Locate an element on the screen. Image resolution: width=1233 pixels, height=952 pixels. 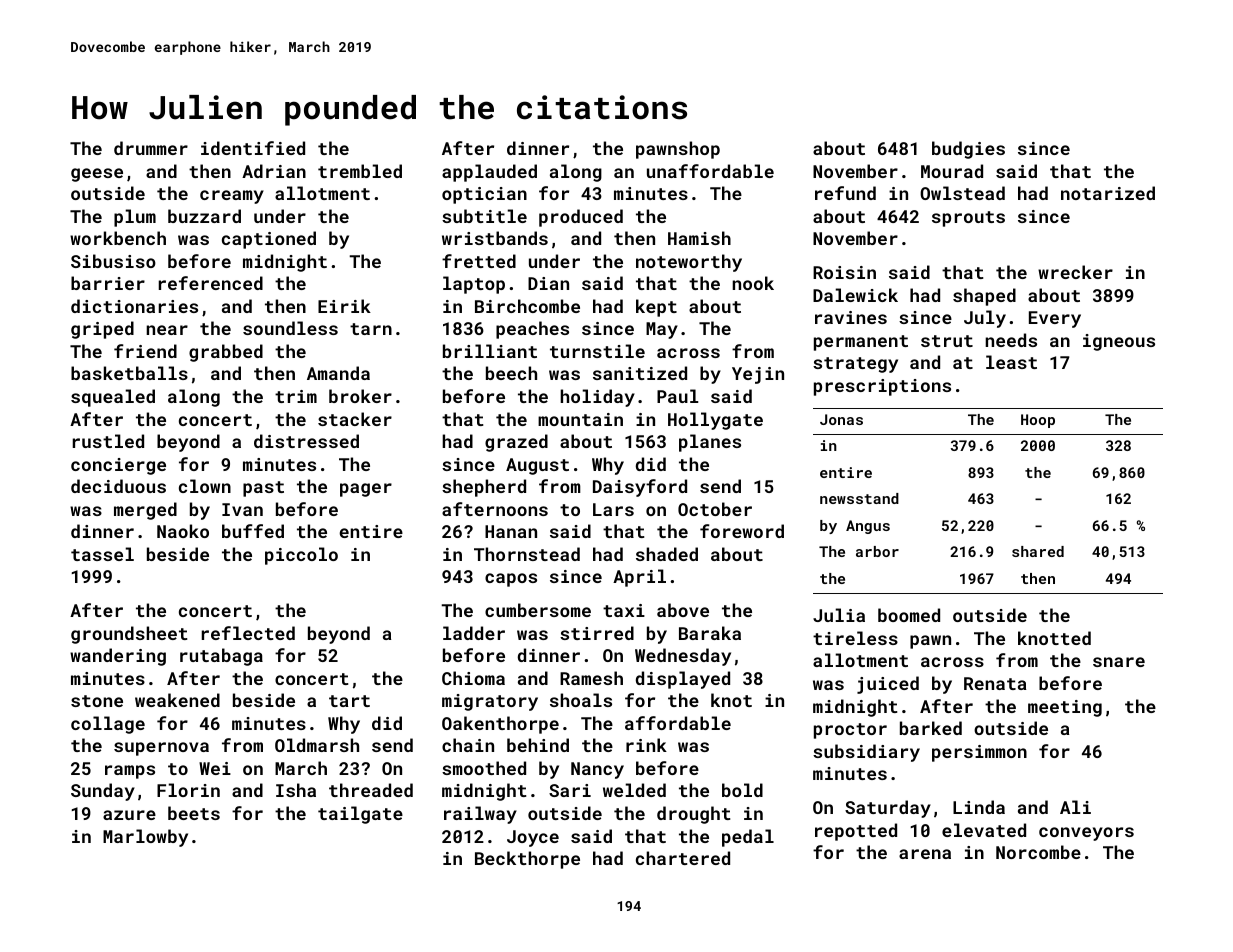
Beckthorpe is located at coordinates (527, 860).
